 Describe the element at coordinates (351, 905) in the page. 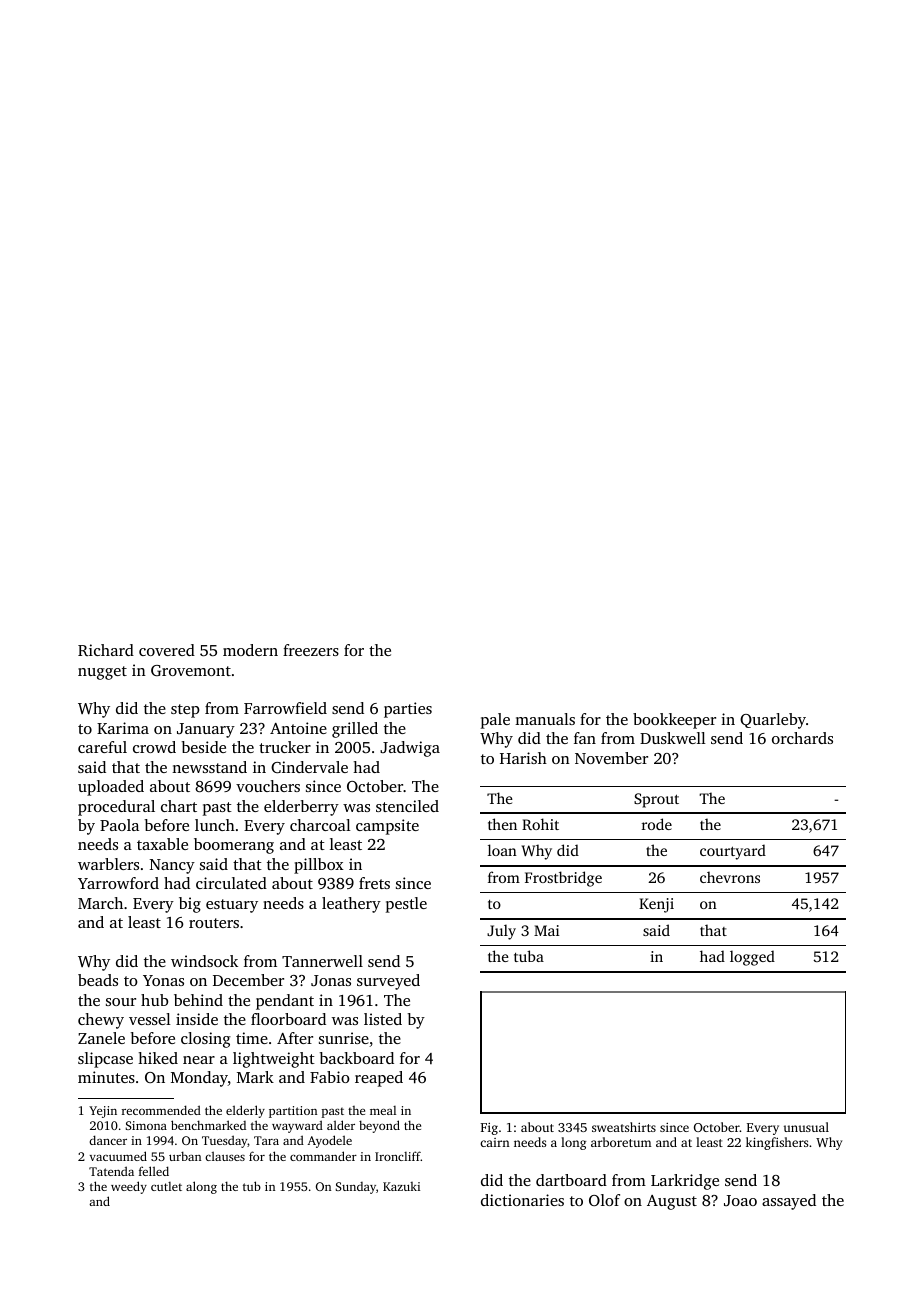

I see `leathery` at that location.
